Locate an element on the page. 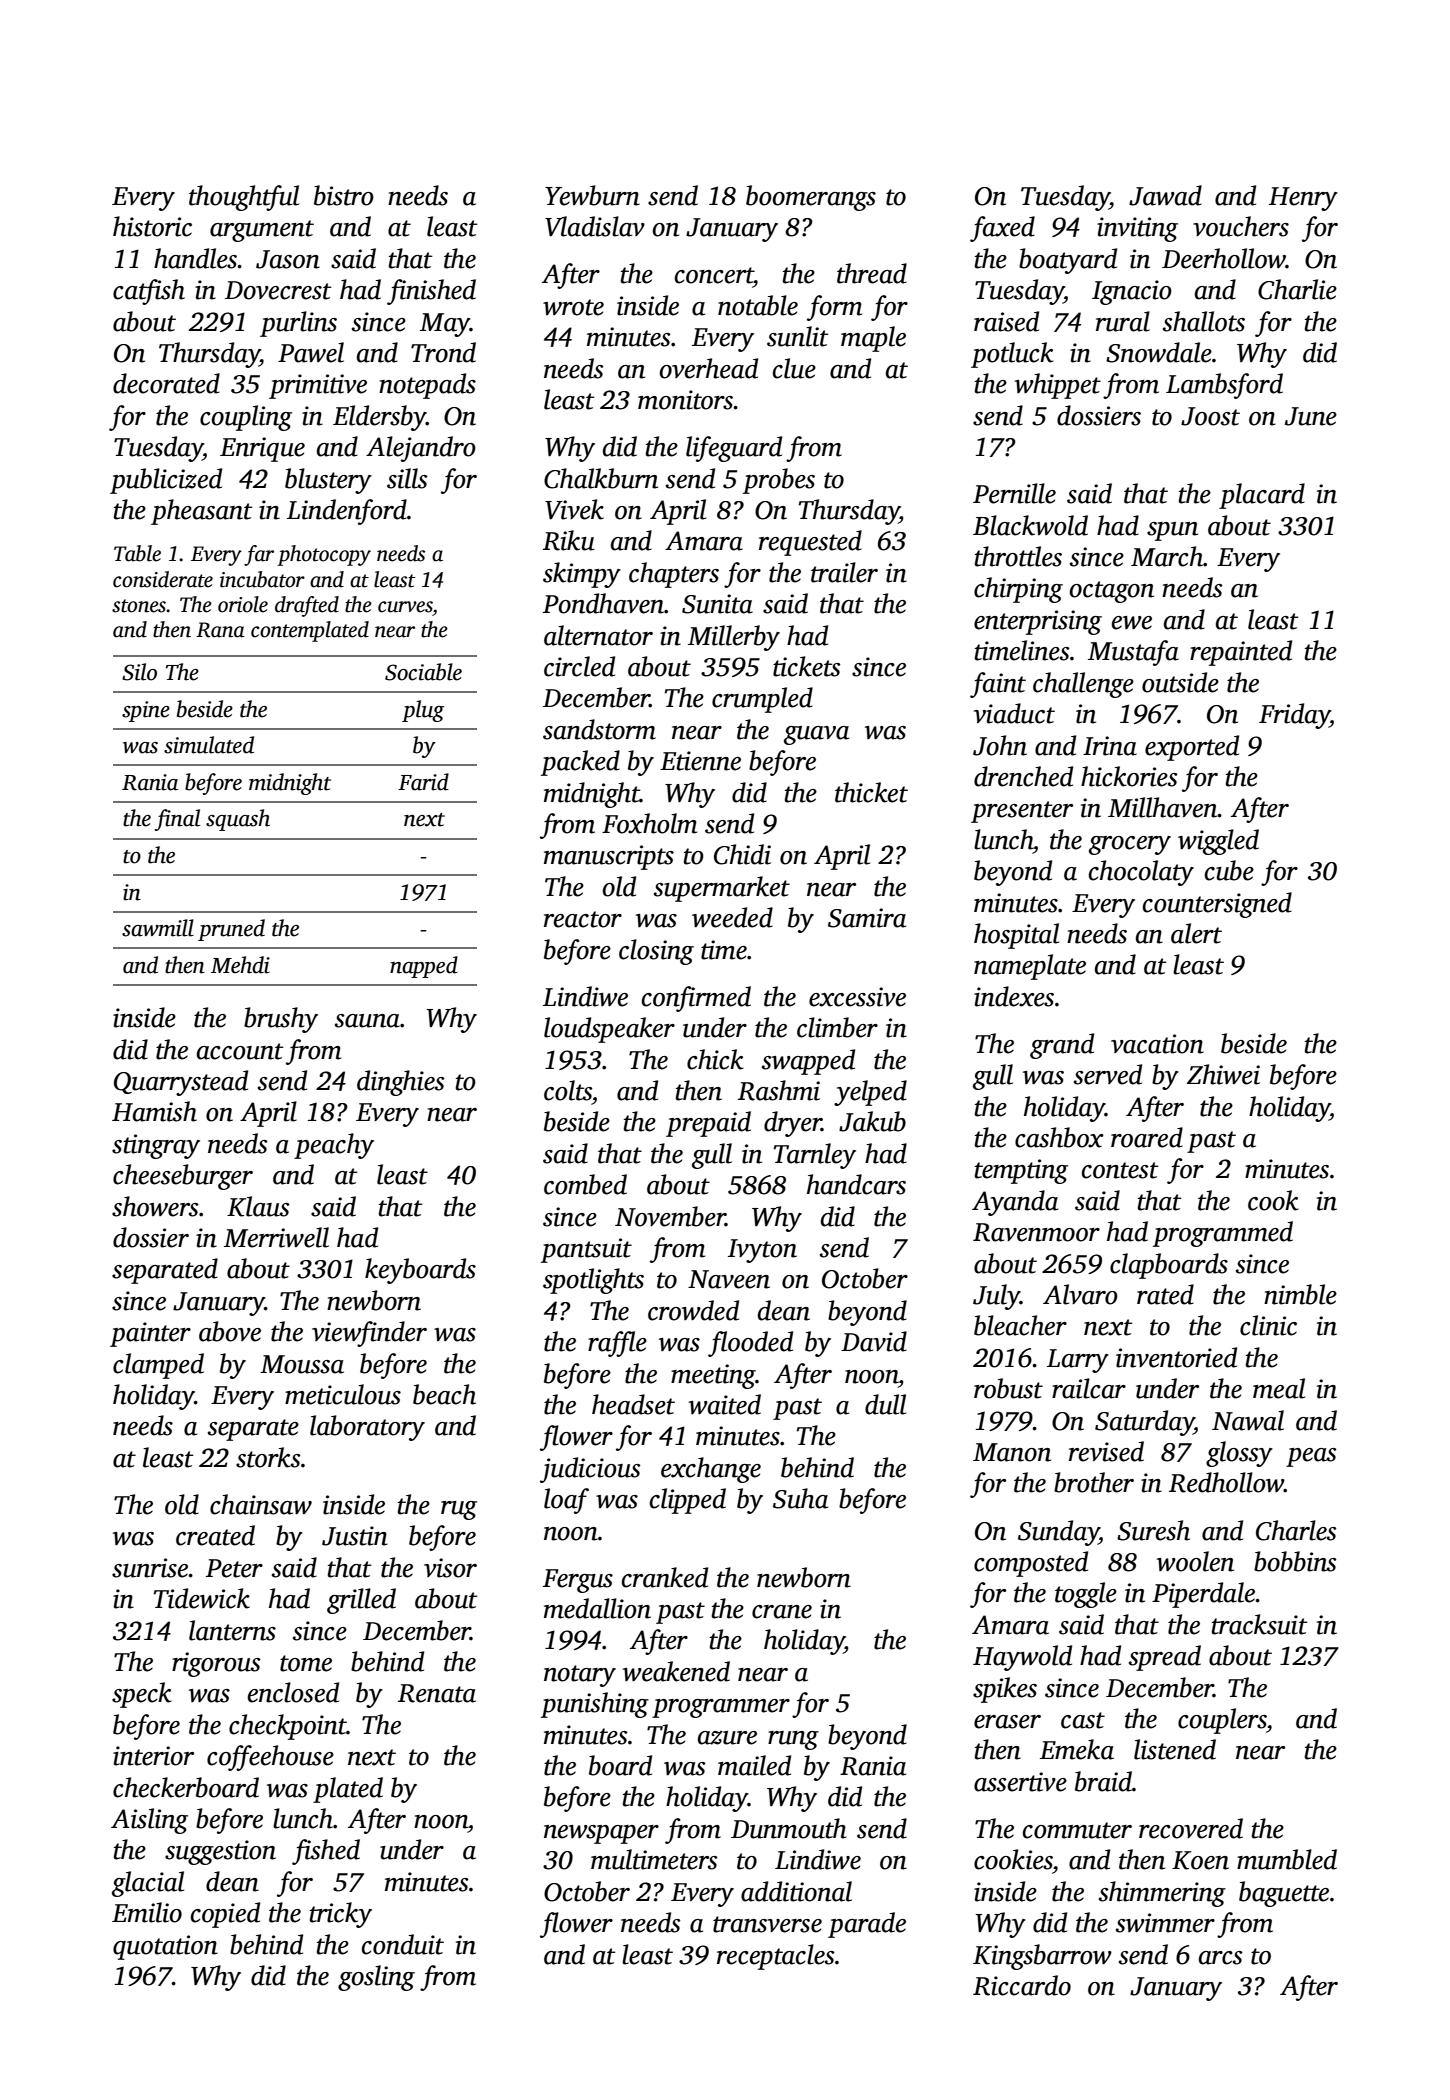  purlins is located at coordinates (298, 324).
